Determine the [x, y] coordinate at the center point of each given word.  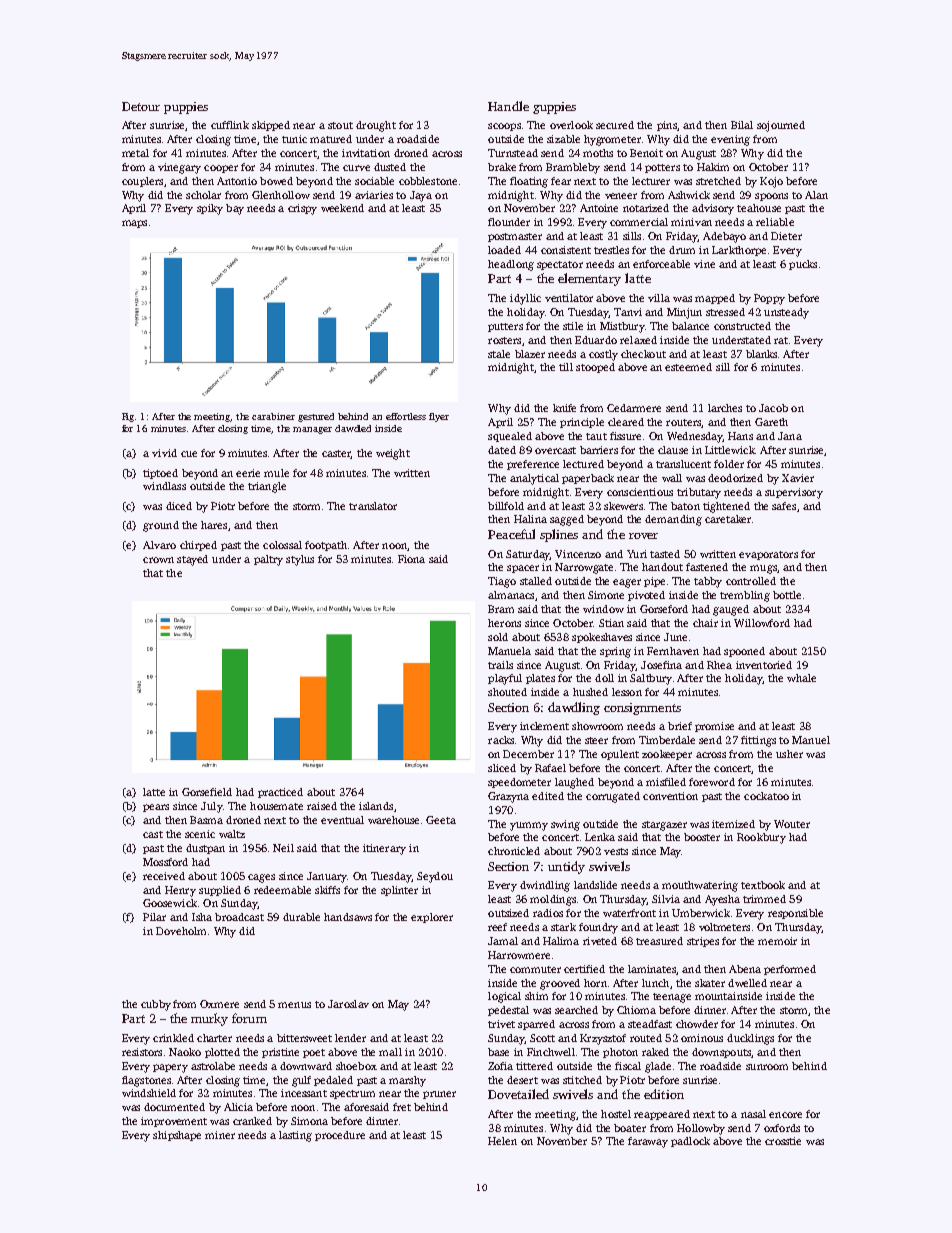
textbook [763, 885]
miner [220, 1135]
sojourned [781, 126]
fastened [707, 567]
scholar [203, 195]
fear [561, 181]
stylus [300, 560]
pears [156, 808]
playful [505, 679]
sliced [502, 768]
